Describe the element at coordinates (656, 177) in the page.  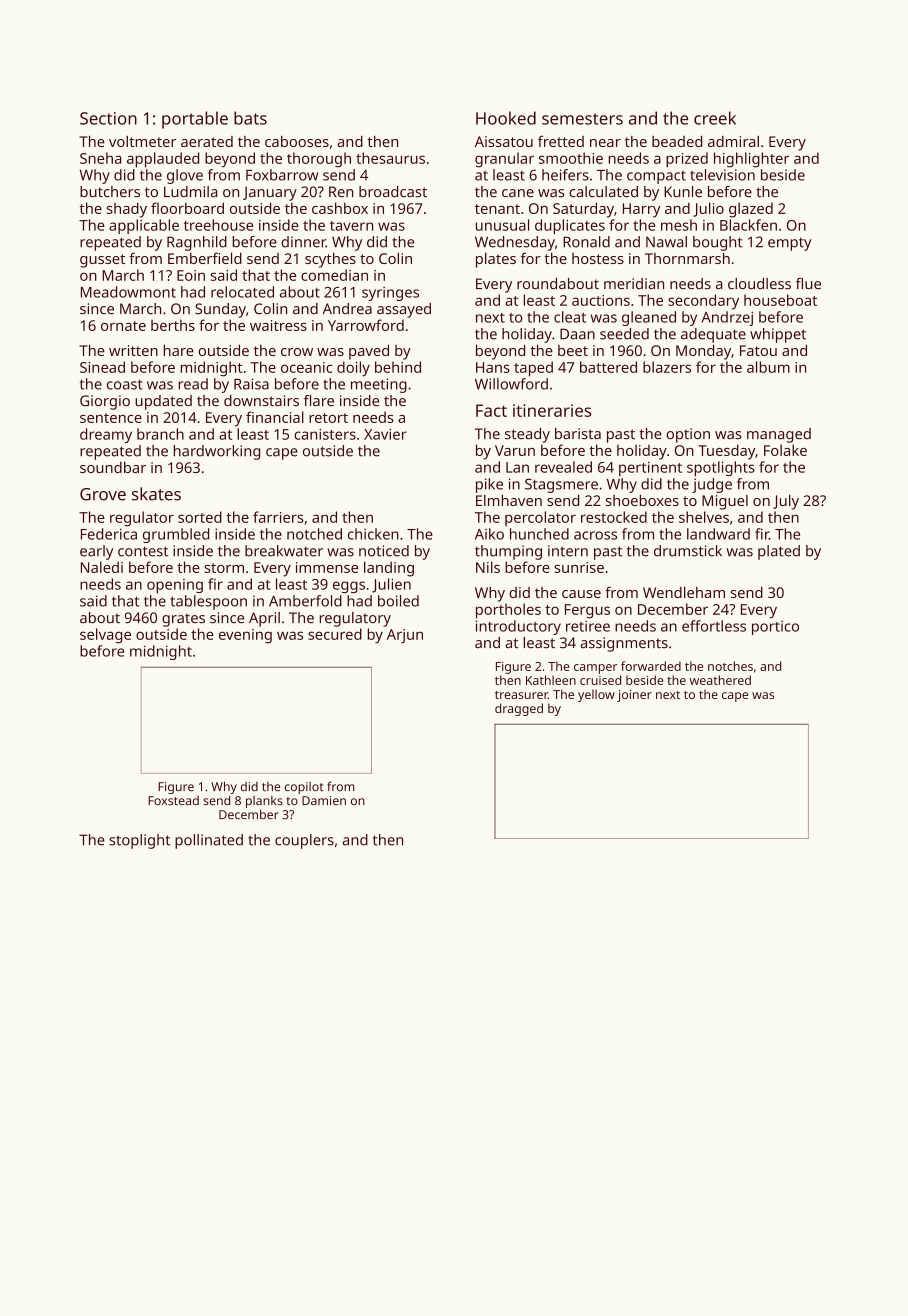
I see `compact` at that location.
